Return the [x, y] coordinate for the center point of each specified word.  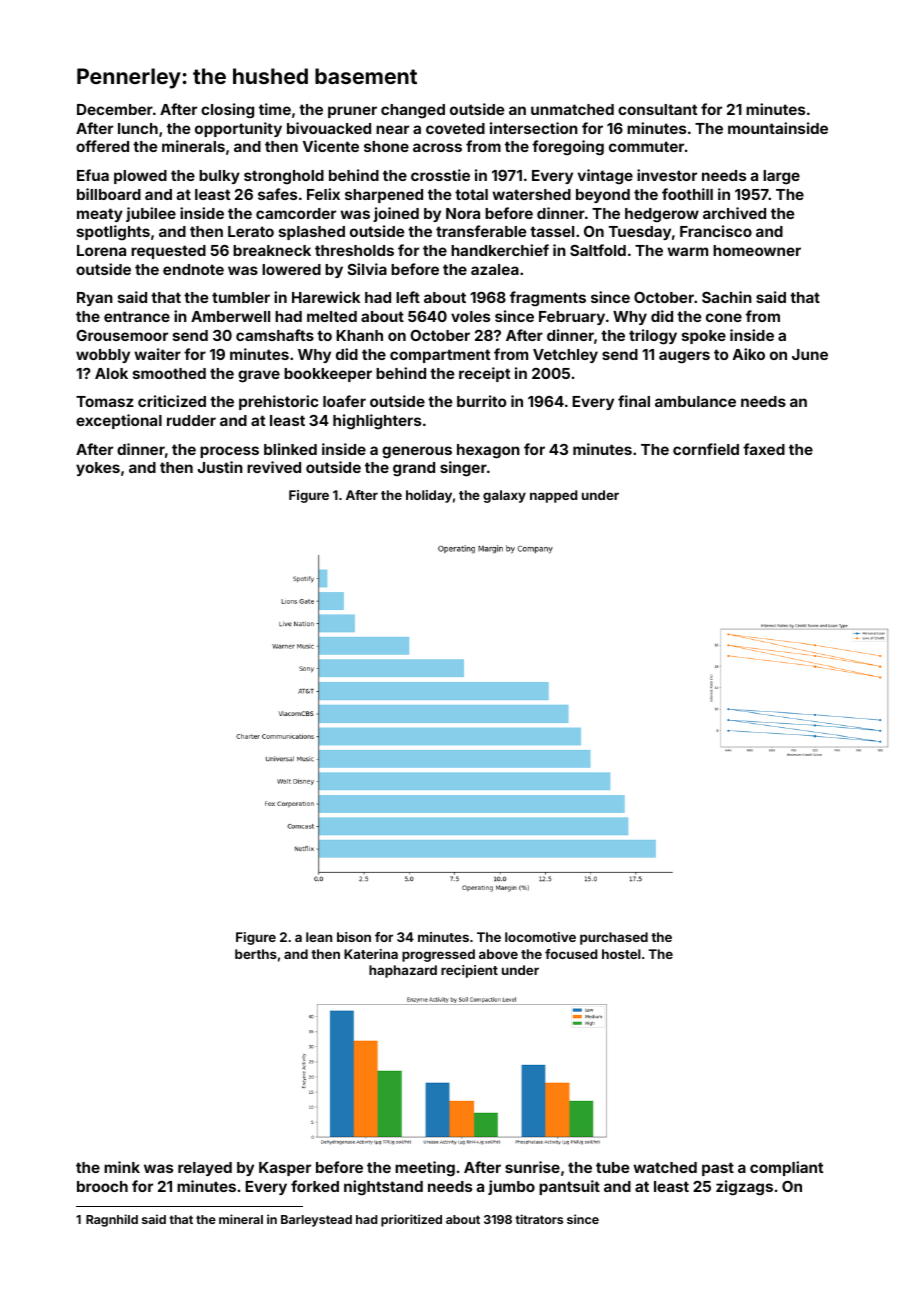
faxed [764, 449]
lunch [138, 128]
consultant [657, 109]
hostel [621, 954]
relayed [205, 1169]
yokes [98, 469]
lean [319, 937]
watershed [531, 194]
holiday [429, 496]
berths [256, 954]
